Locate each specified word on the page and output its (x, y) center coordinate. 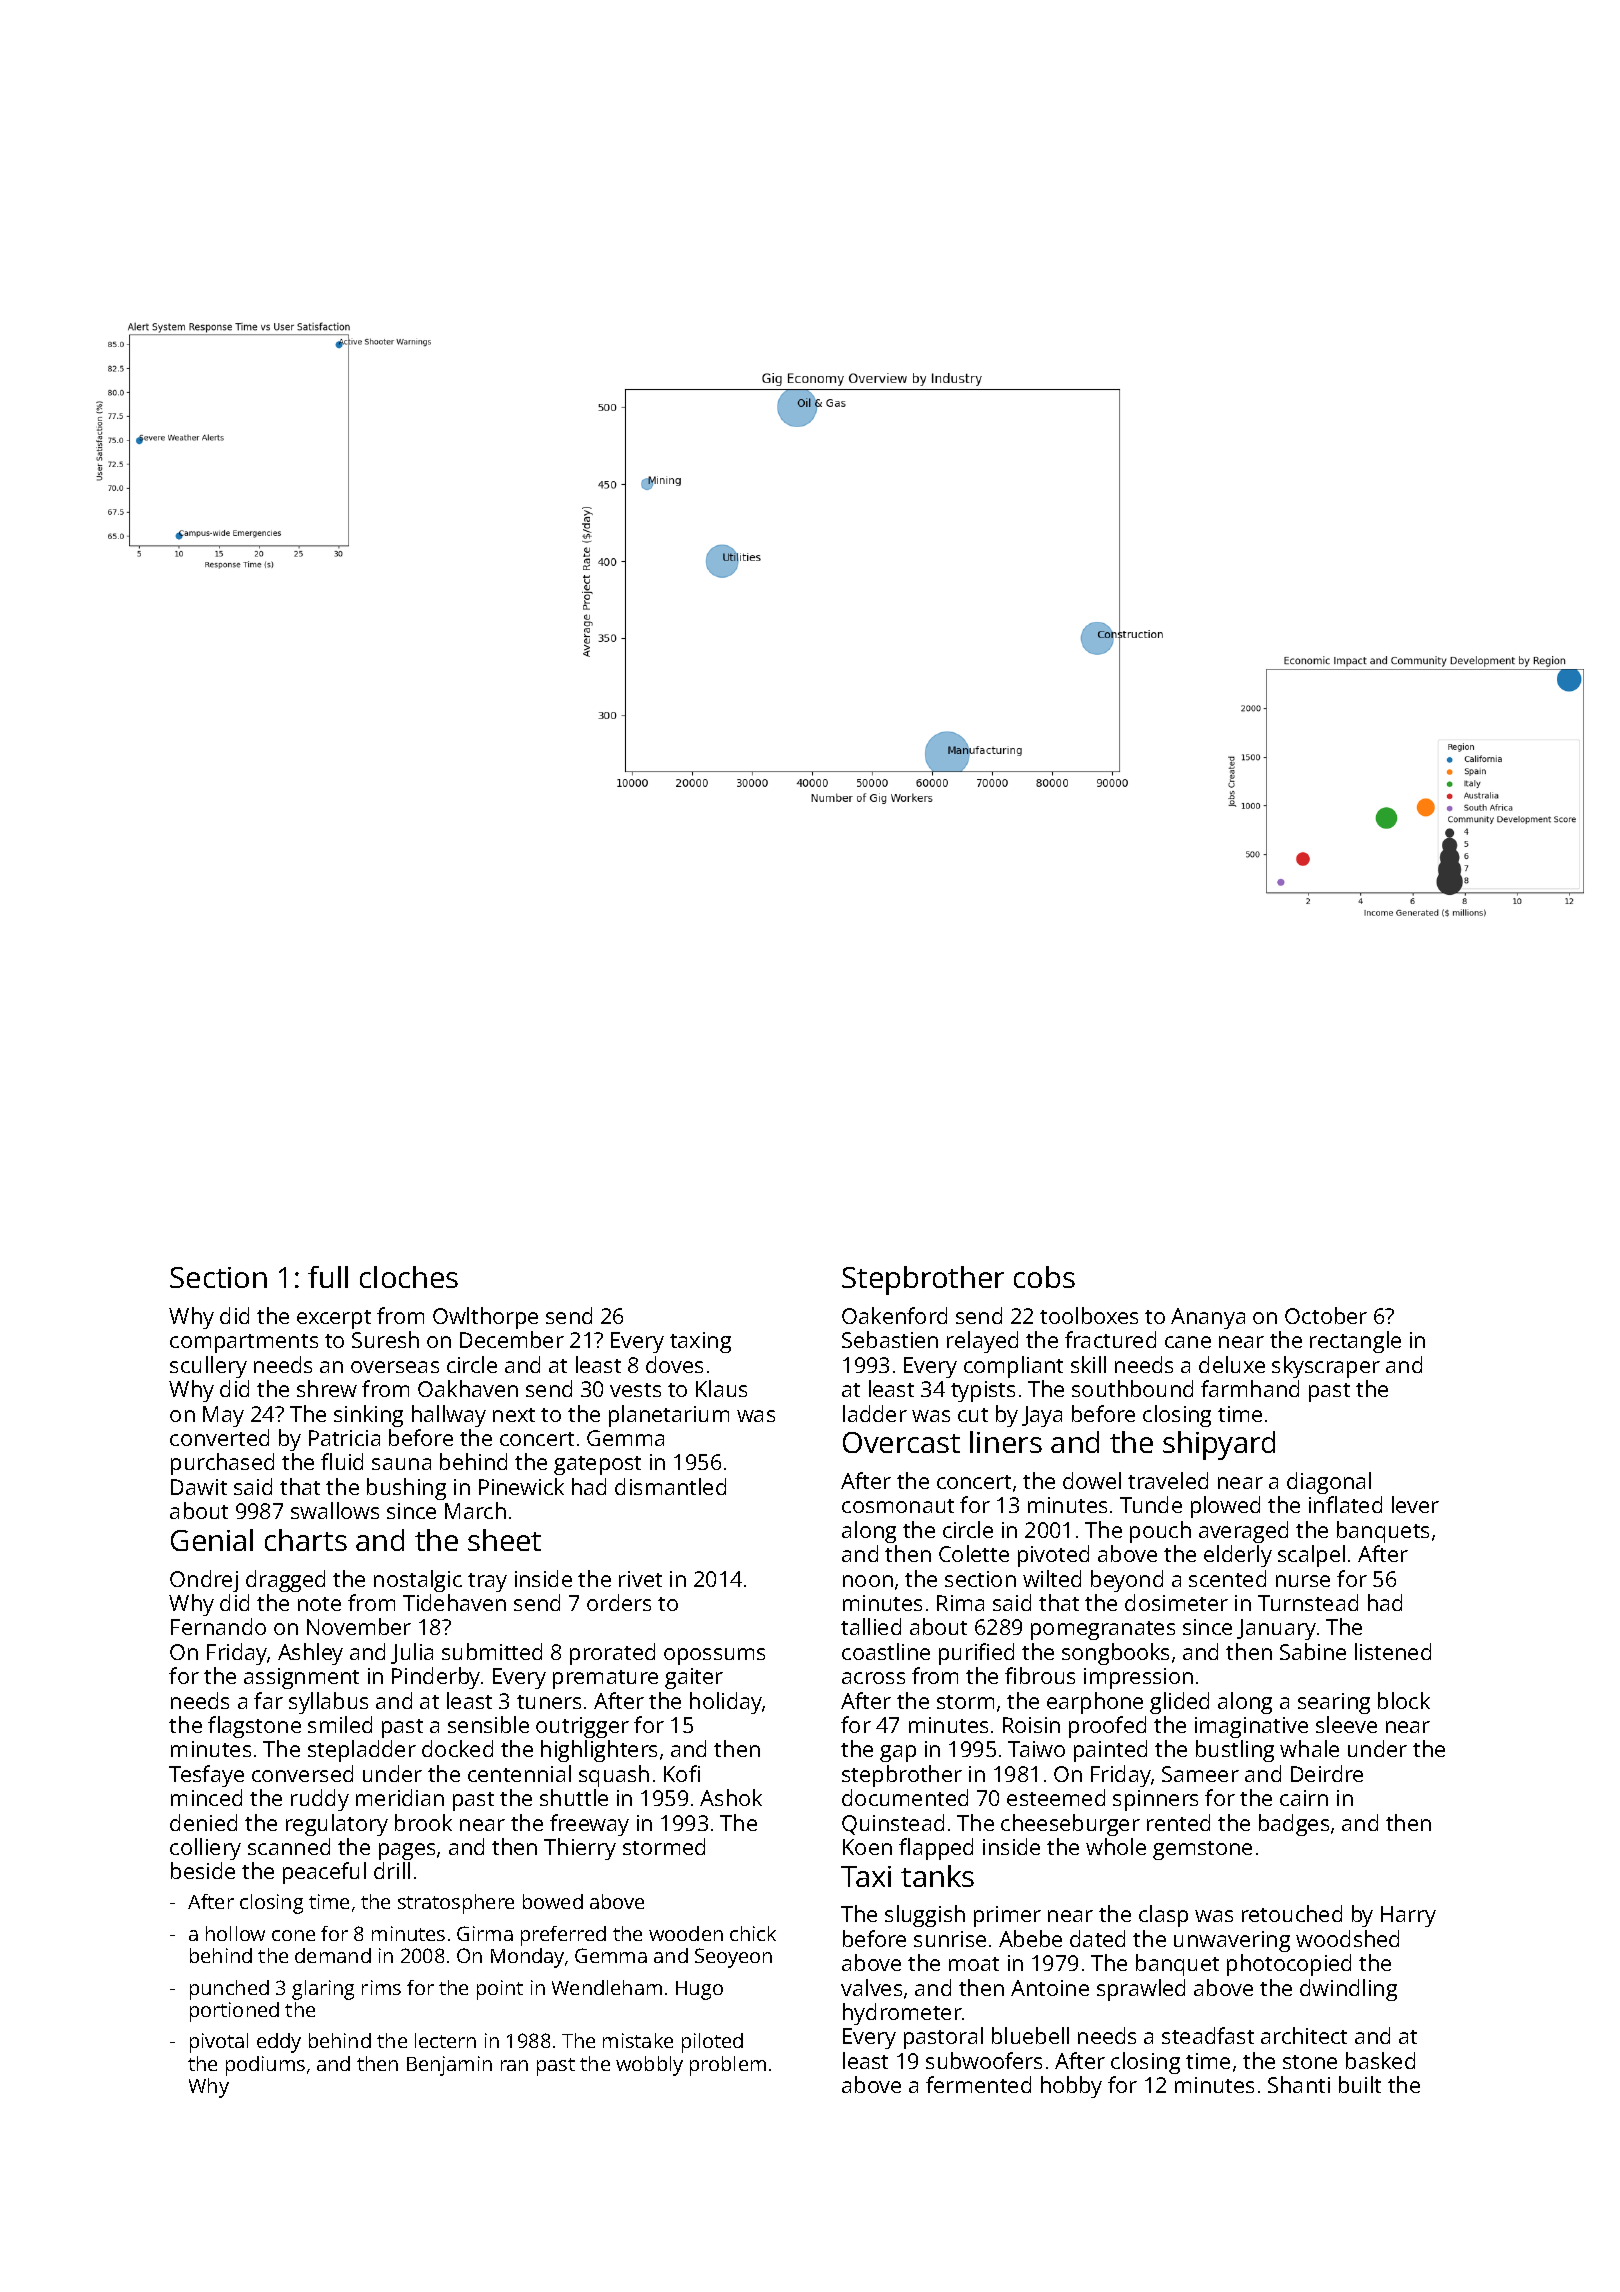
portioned (234, 2012)
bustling (1235, 1751)
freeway (589, 1825)
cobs (1044, 1277)
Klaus (721, 1388)
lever (1415, 1504)
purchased (222, 1464)
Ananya (1208, 1318)
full (328, 1277)
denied (203, 1822)
